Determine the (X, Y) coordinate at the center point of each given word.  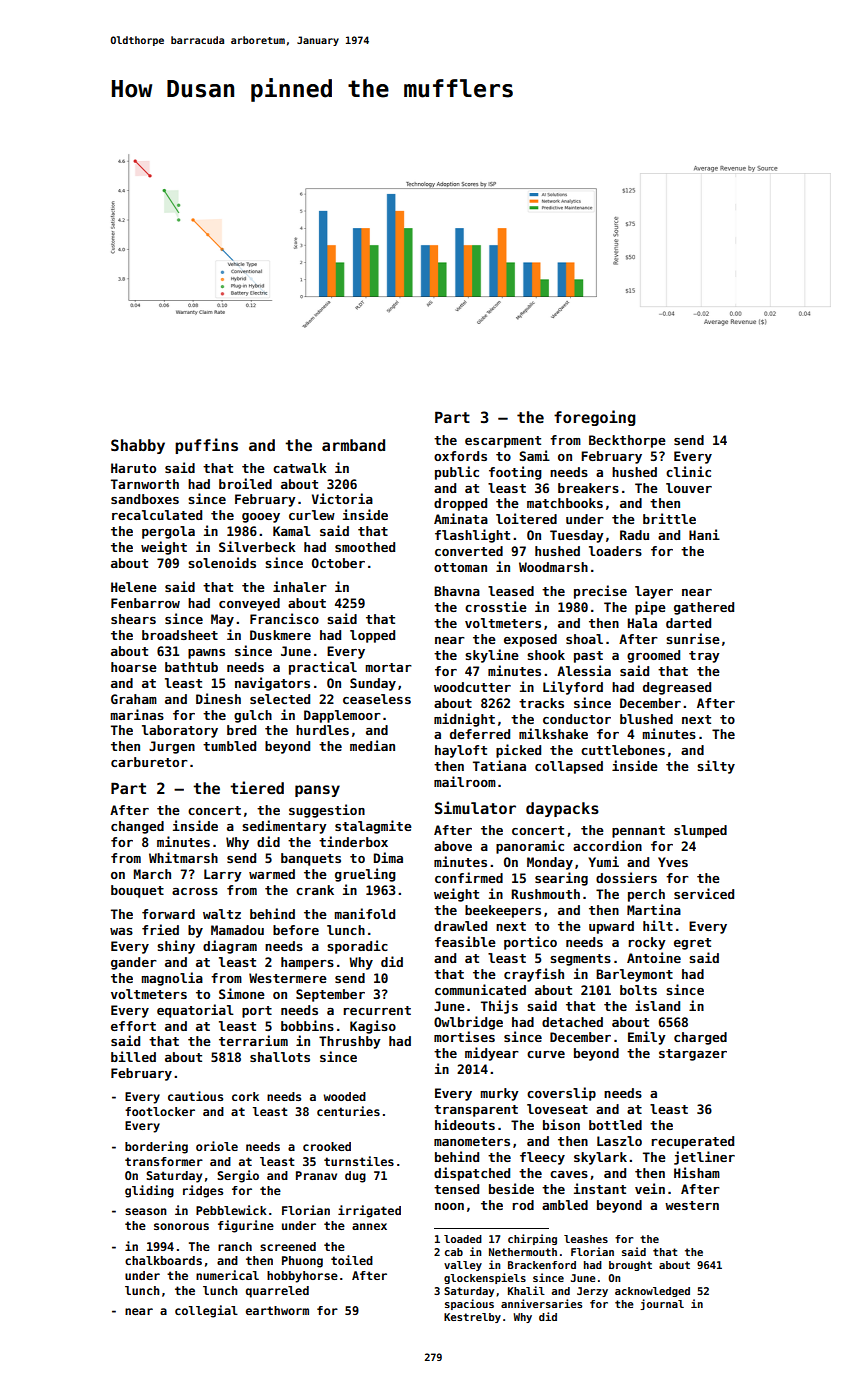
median (372, 745)
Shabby (138, 446)
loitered (526, 518)
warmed (272, 874)
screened (288, 1246)
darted (688, 623)
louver (689, 488)
